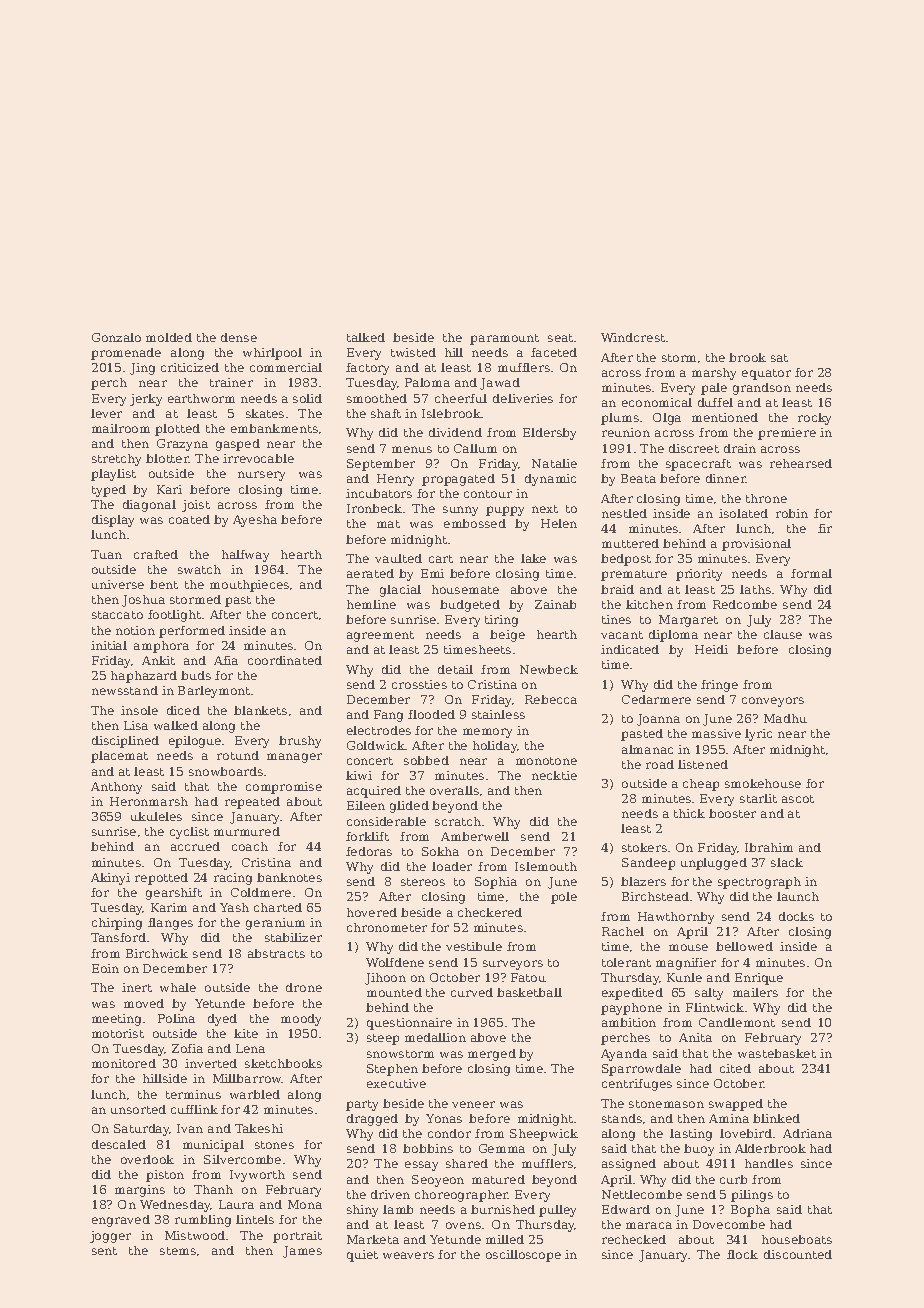 The image size is (924, 1308). What do you see at coordinates (119, 757) in the screenshot?
I see `placemat` at bounding box center [119, 757].
